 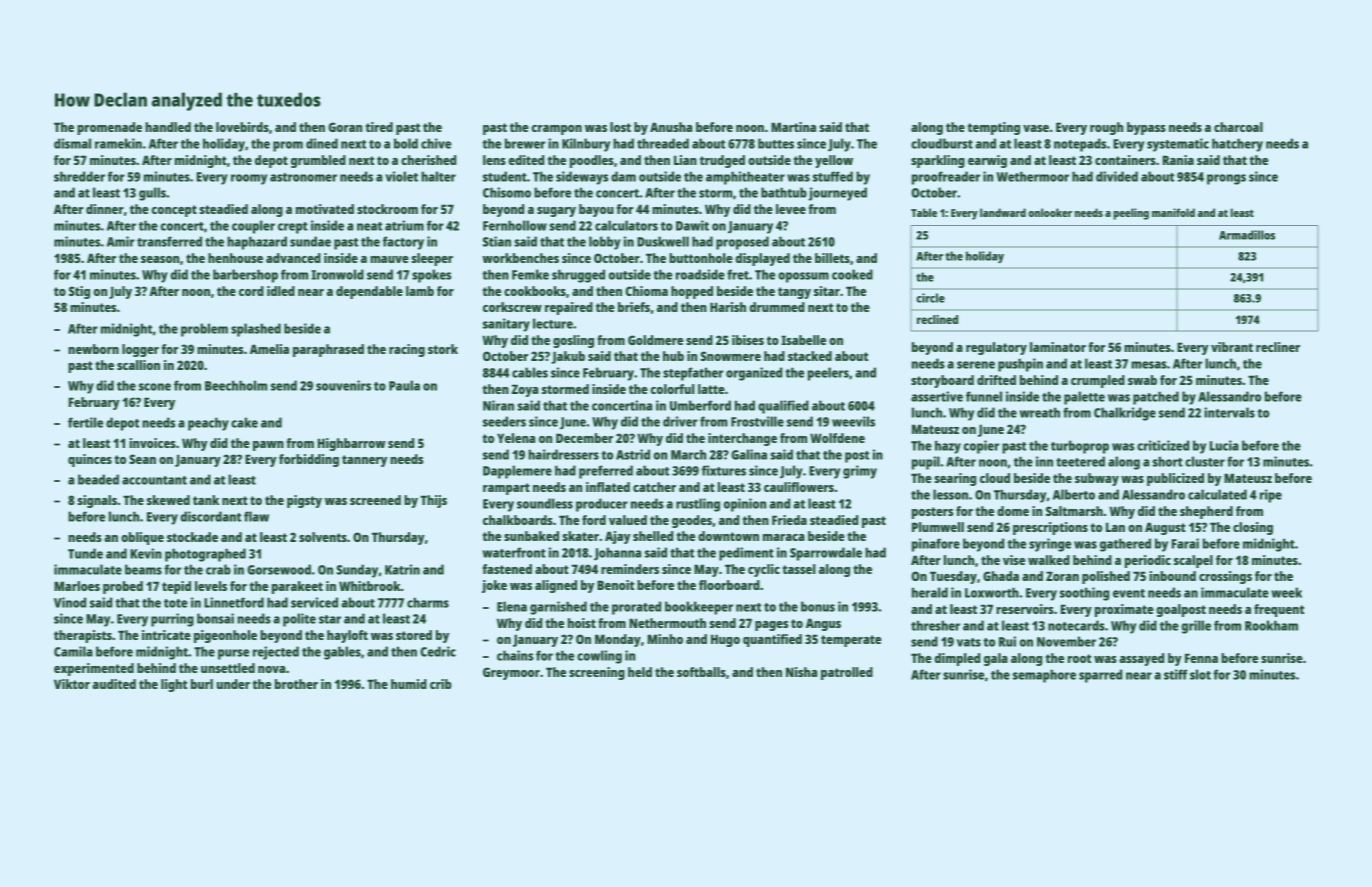 What do you see at coordinates (671, 127) in the screenshot?
I see `Anusha` at bounding box center [671, 127].
